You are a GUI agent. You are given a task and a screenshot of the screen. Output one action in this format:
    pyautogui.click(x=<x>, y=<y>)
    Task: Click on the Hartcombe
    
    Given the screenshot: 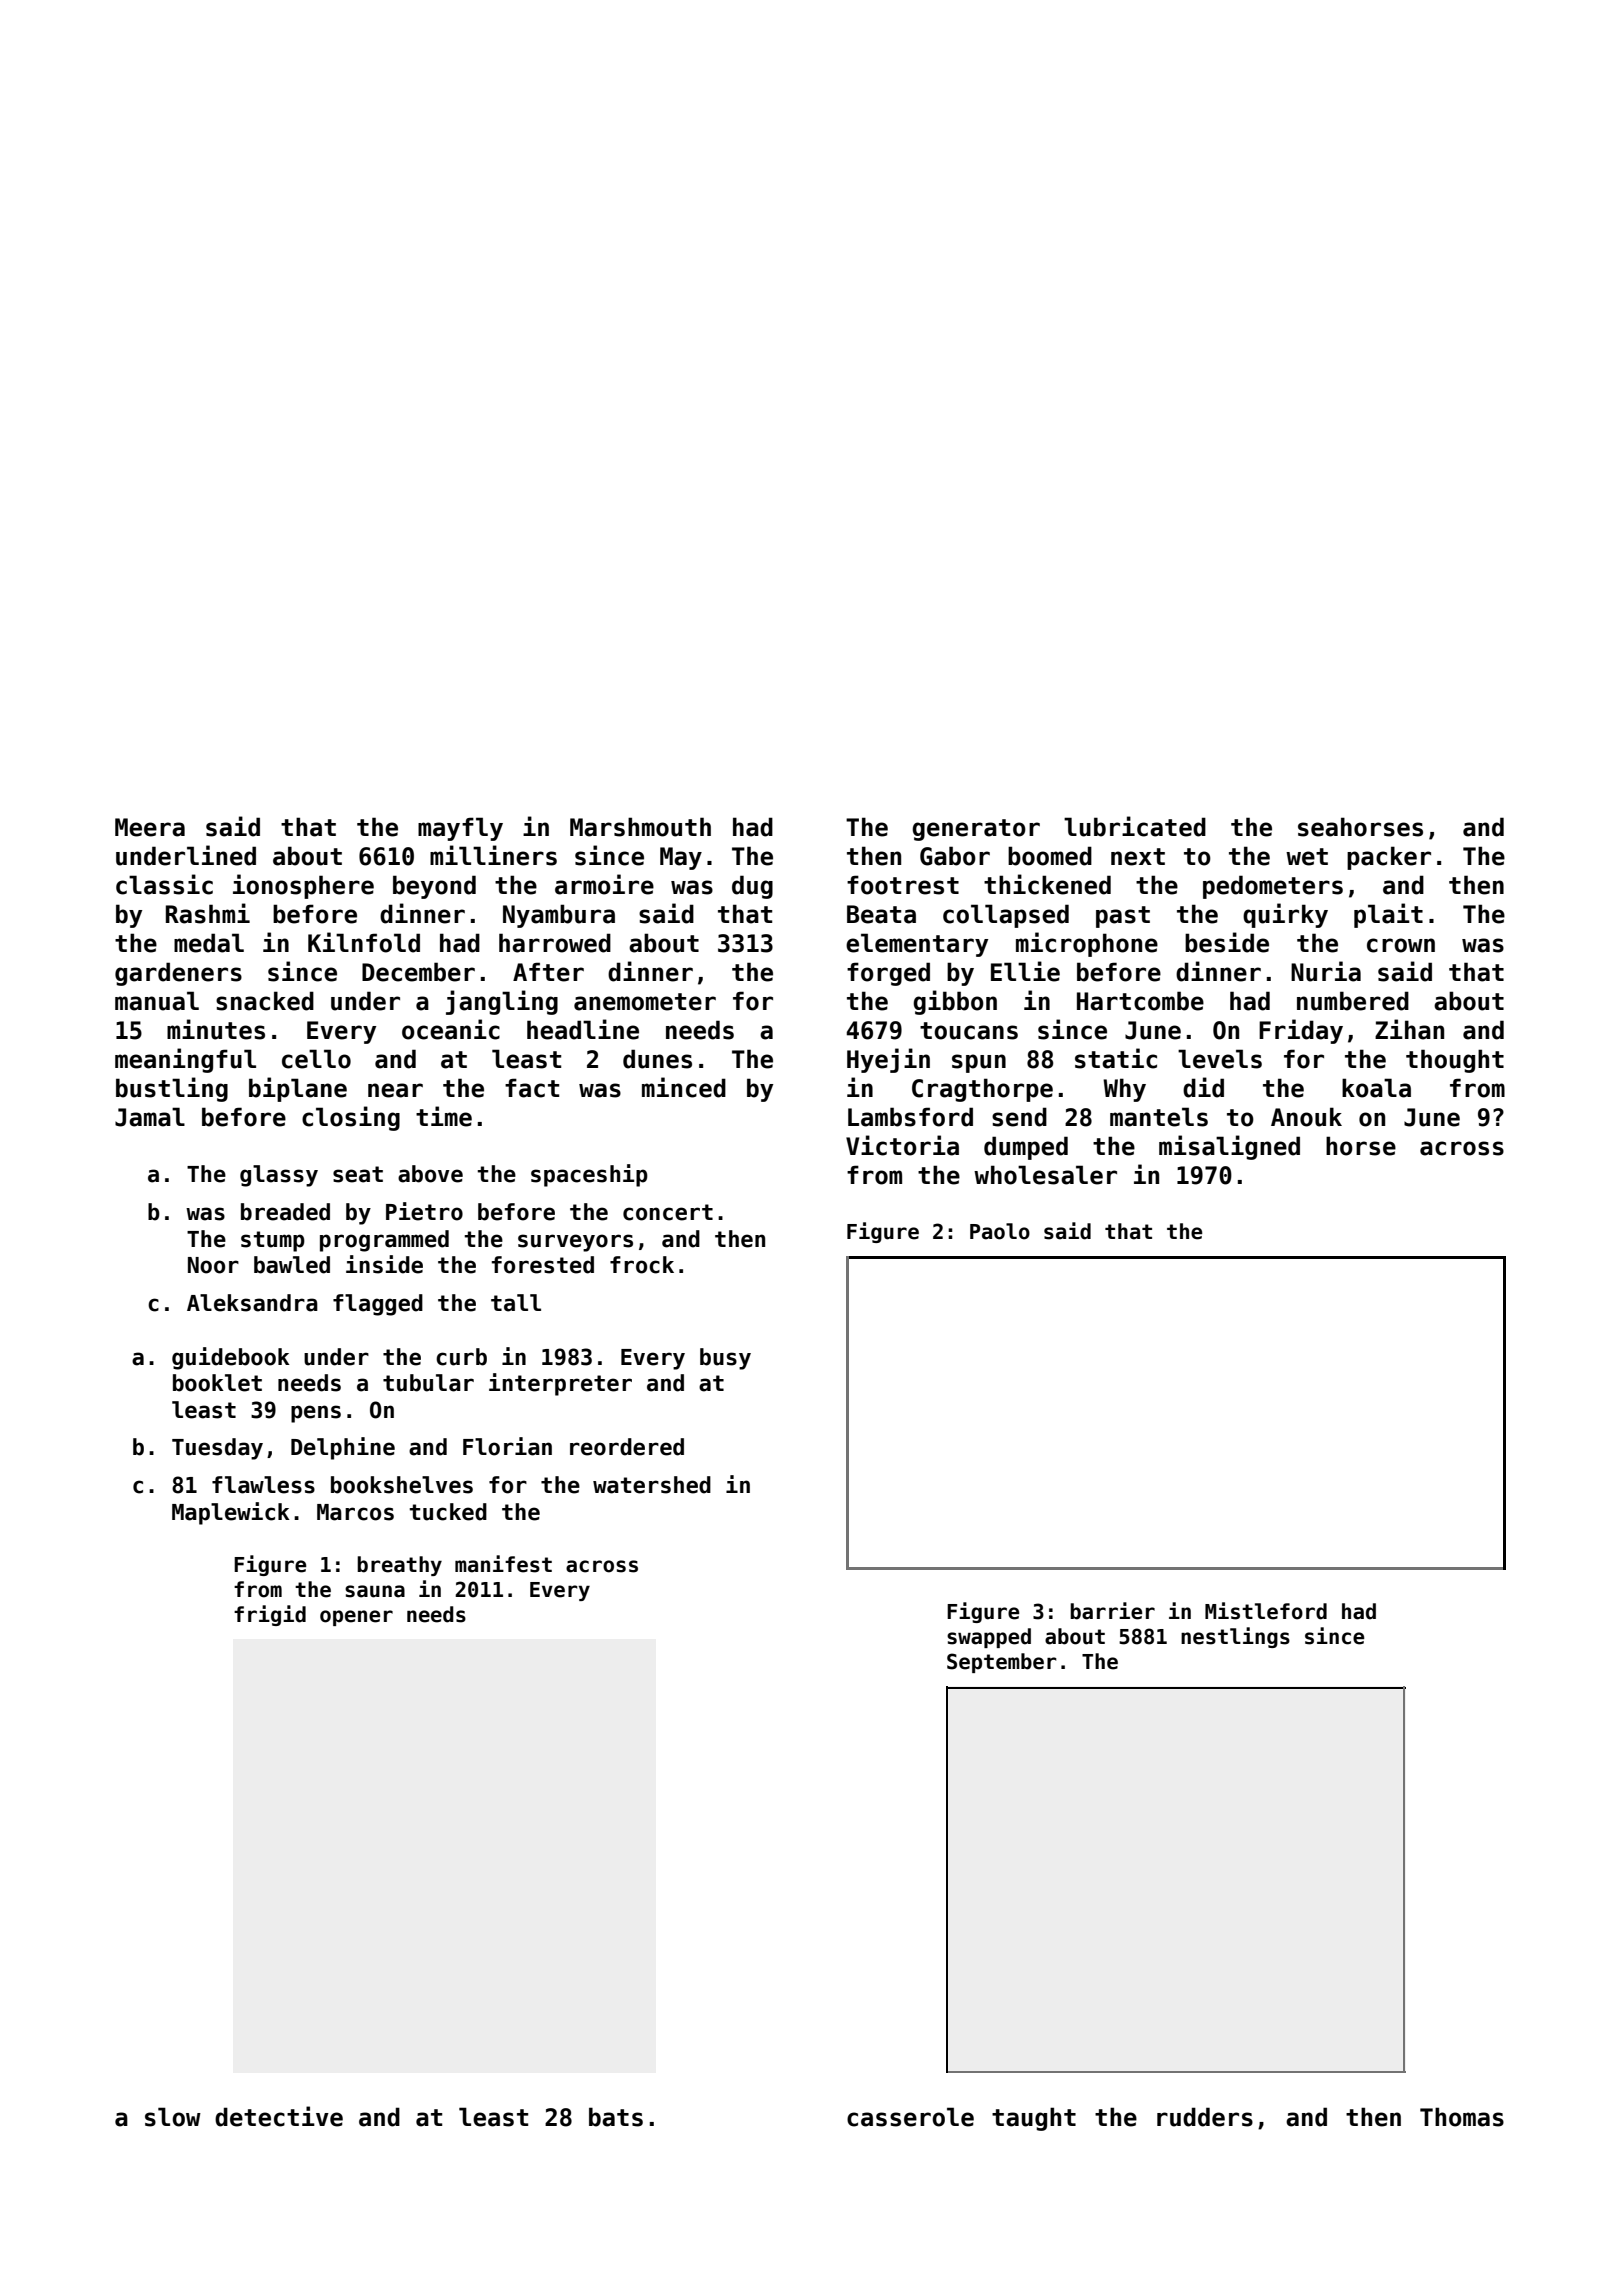 What is the action you would take?
    pyautogui.click(x=1140, y=1001)
